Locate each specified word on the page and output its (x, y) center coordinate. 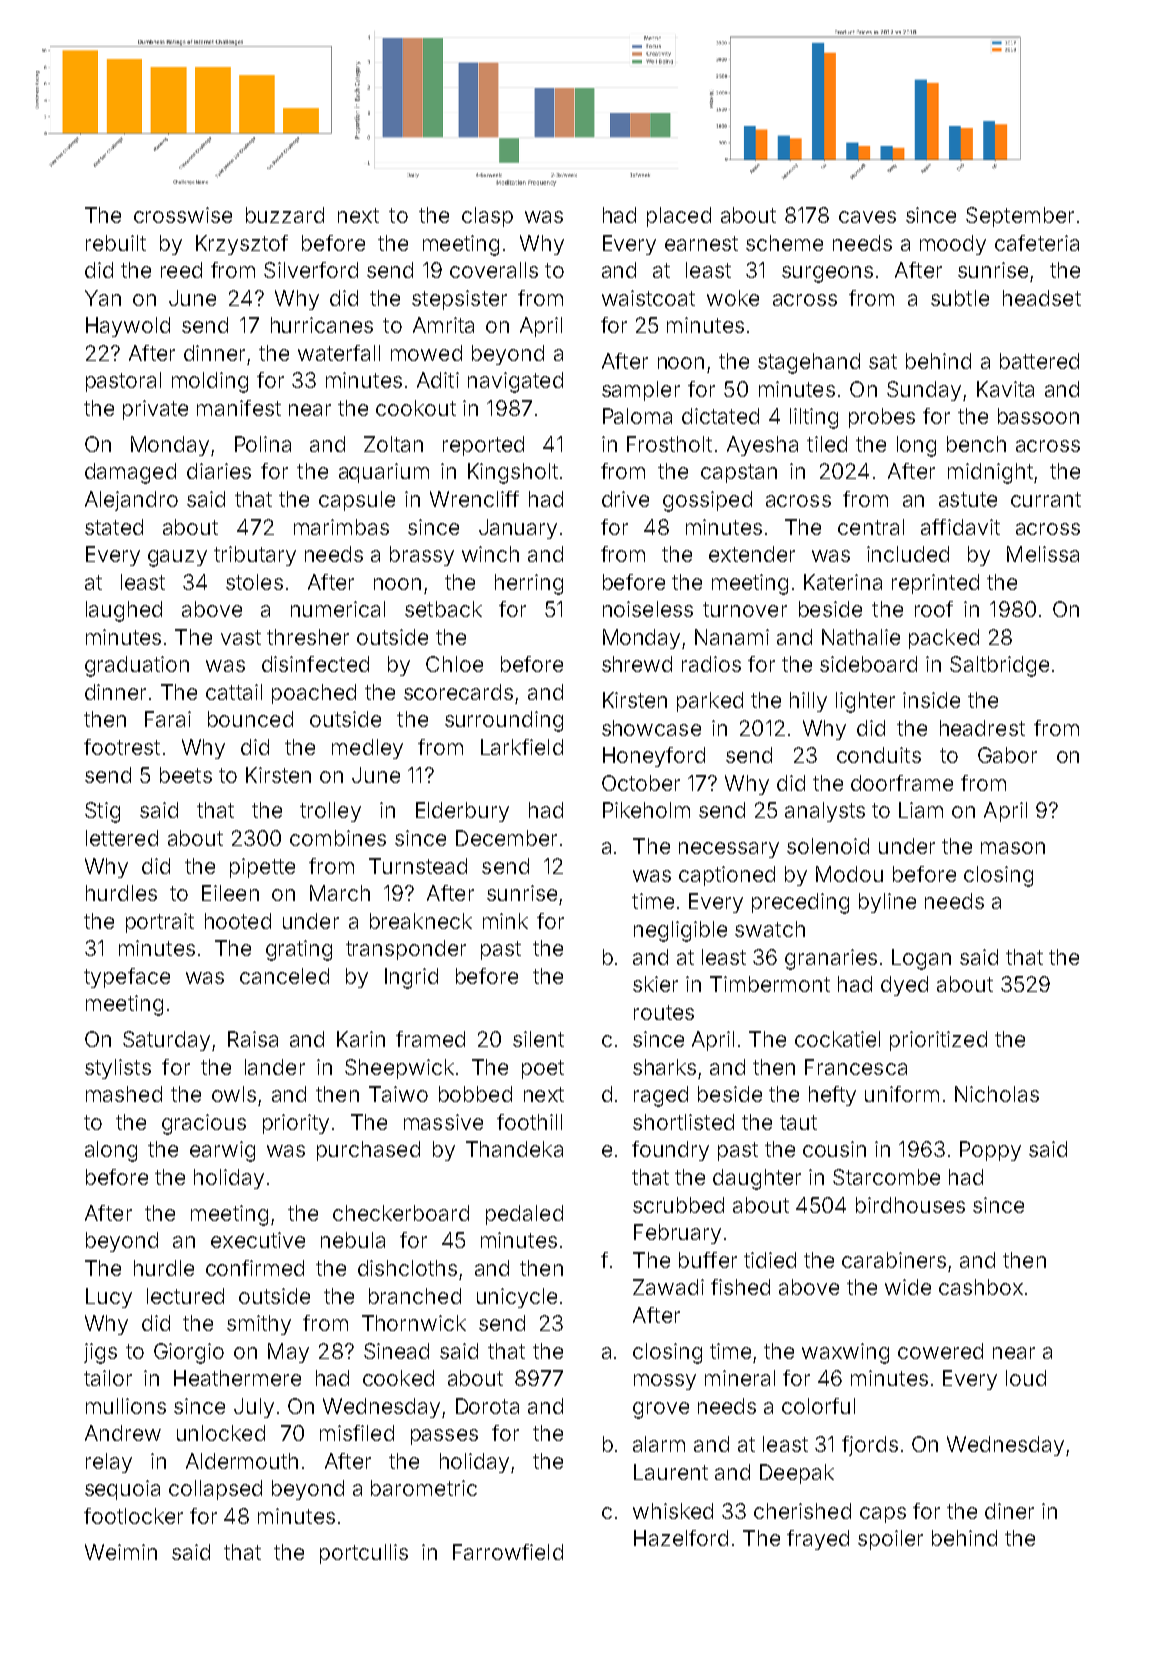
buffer (708, 1260)
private (155, 410)
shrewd (637, 664)
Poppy (990, 1151)
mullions (126, 1406)
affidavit (960, 527)
